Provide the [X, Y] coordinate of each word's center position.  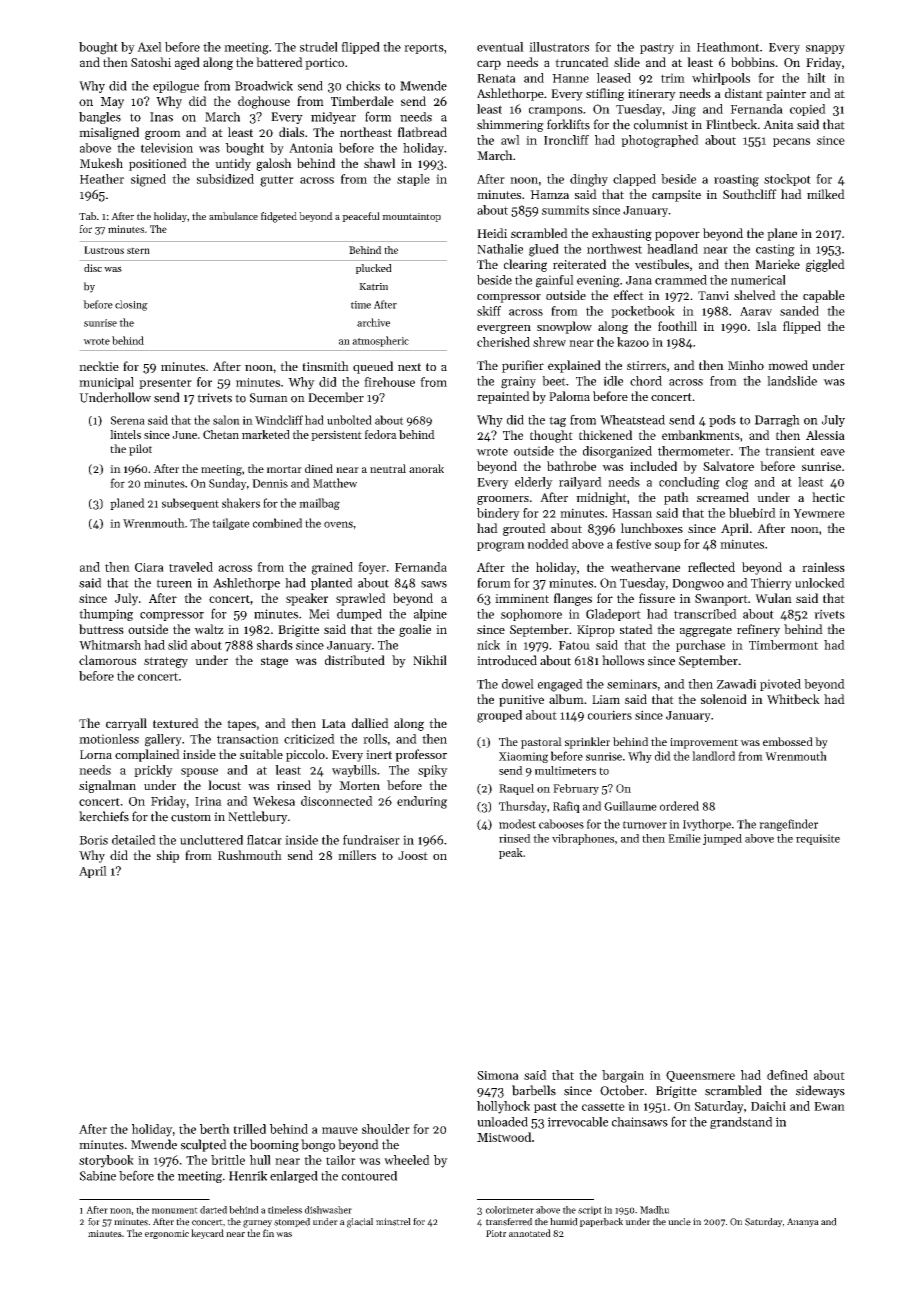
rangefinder [788, 825]
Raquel [516, 789]
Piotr [496, 1233]
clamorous [107, 660]
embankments [701, 435]
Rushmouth [250, 855]
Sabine [98, 1176]
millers [357, 855]
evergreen [504, 329]
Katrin [373, 287]
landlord [713, 756]
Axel [149, 47]
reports [424, 48]
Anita [778, 125]
